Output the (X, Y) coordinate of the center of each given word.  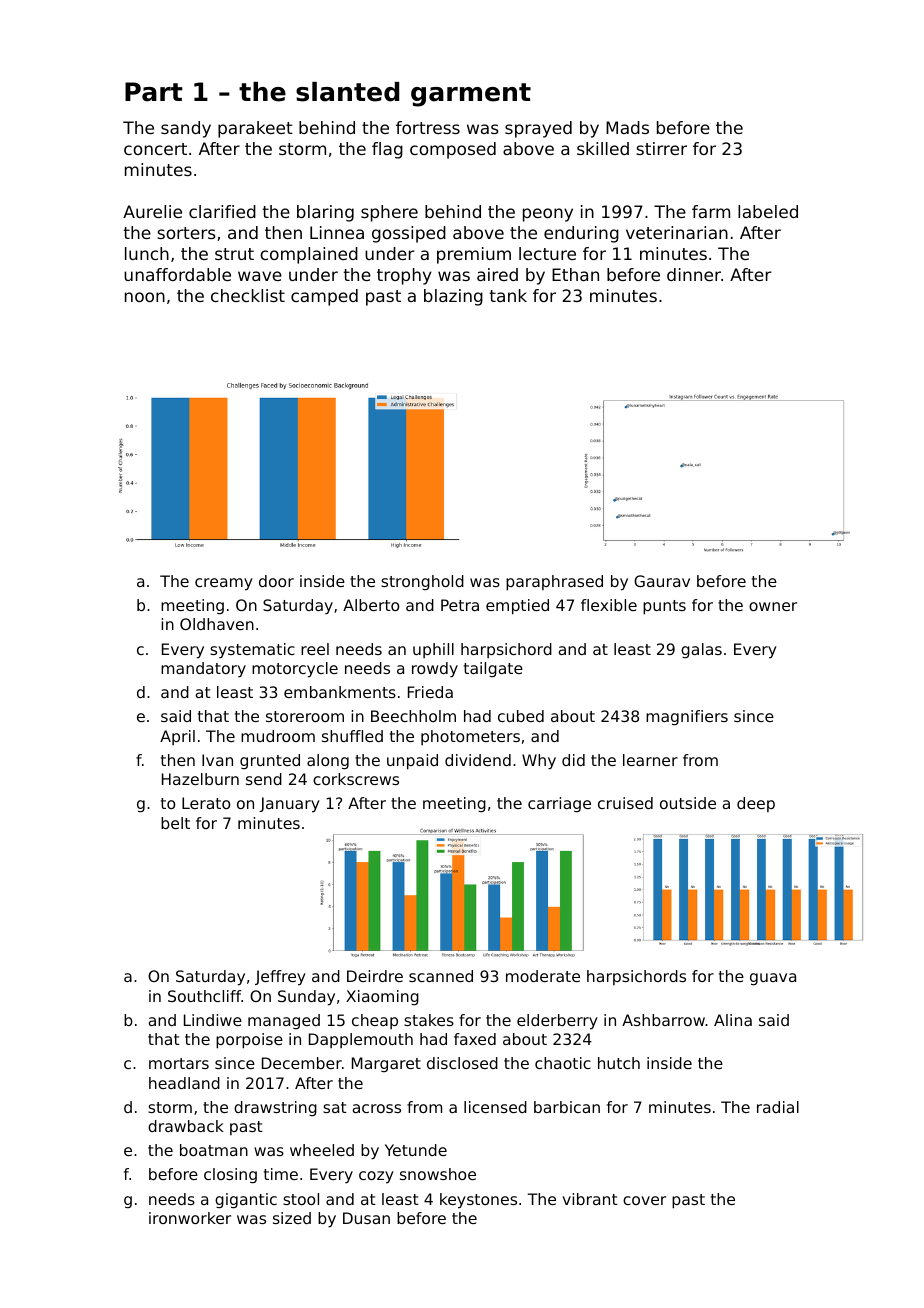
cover (644, 1200)
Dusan (366, 1218)
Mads (627, 127)
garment (471, 95)
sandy (186, 129)
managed (284, 1021)
